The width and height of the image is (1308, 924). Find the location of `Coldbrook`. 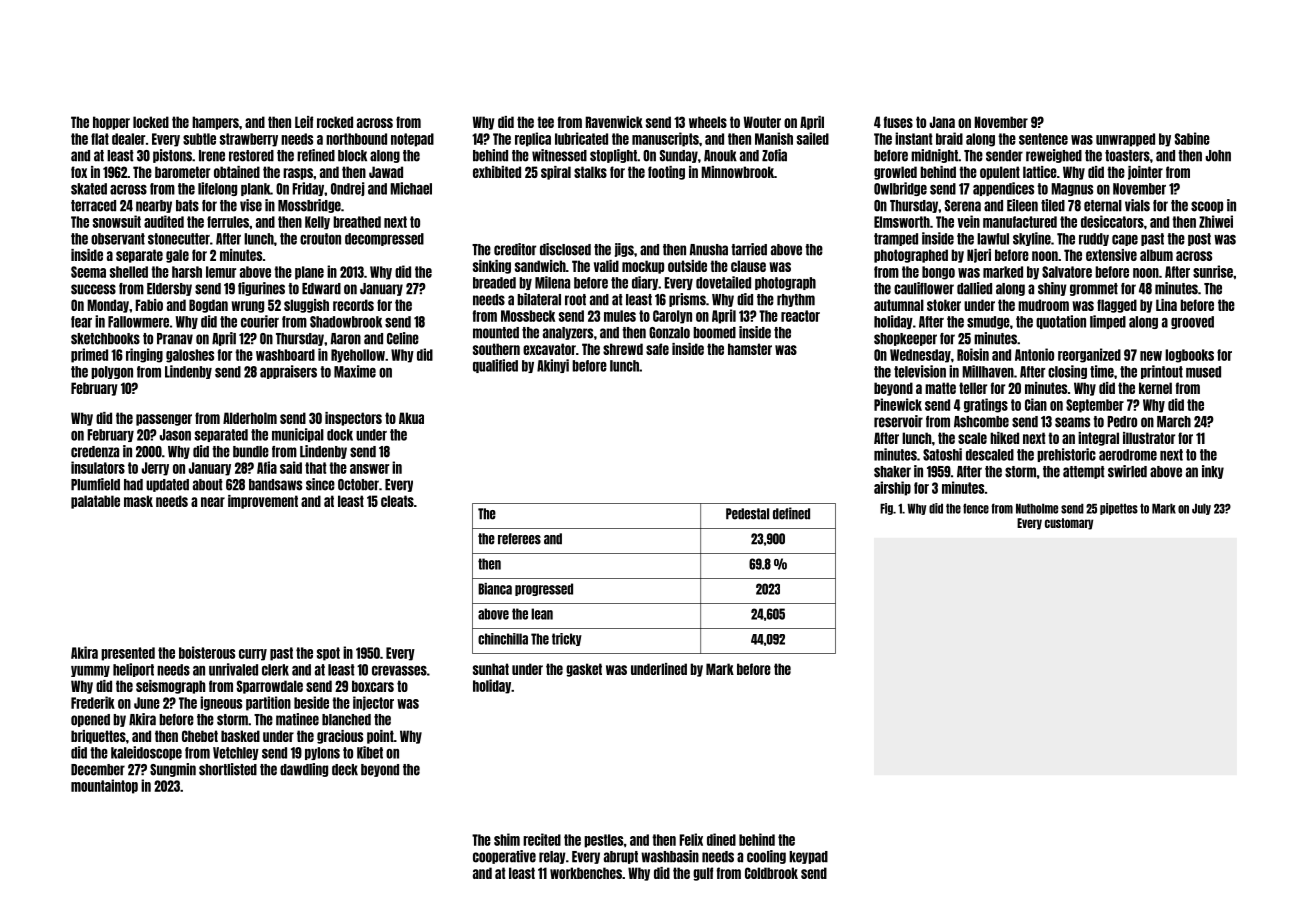

Coldbrook is located at coordinates (771, 873).
